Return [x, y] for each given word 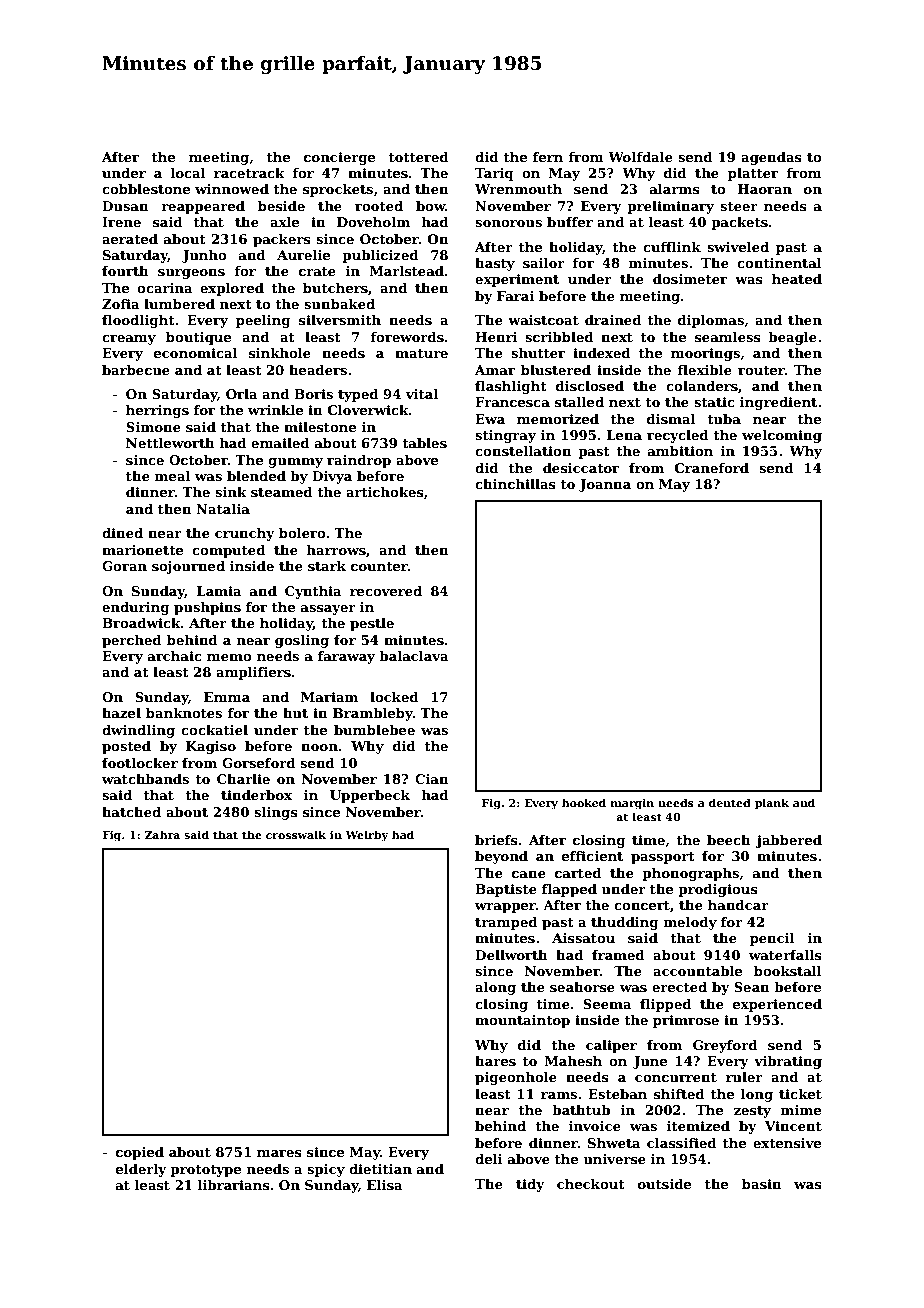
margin [632, 804]
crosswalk [296, 834]
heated [797, 279]
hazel [121, 713]
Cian [432, 779]
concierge [339, 158]
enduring [136, 608]
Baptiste [506, 890]
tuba [724, 419]
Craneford [712, 468]
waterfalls [785, 955]
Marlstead [407, 271]
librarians [233, 1185]
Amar [495, 370]
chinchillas [515, 484]
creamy [129, 340]
